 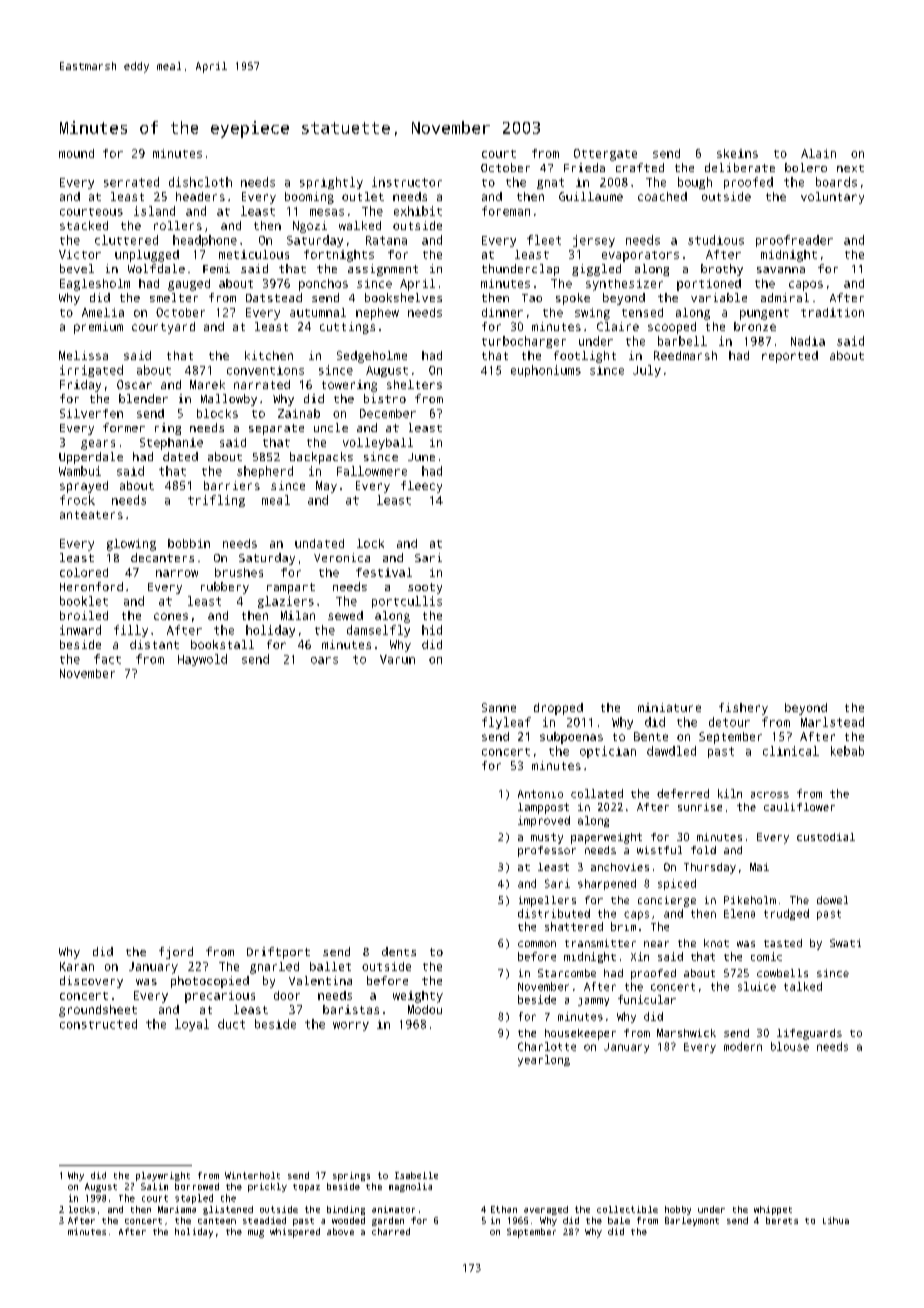 What do you see at coordinates (207, 384) in the screenshot?
I see `Marek` at bounding box center [207, 384].
